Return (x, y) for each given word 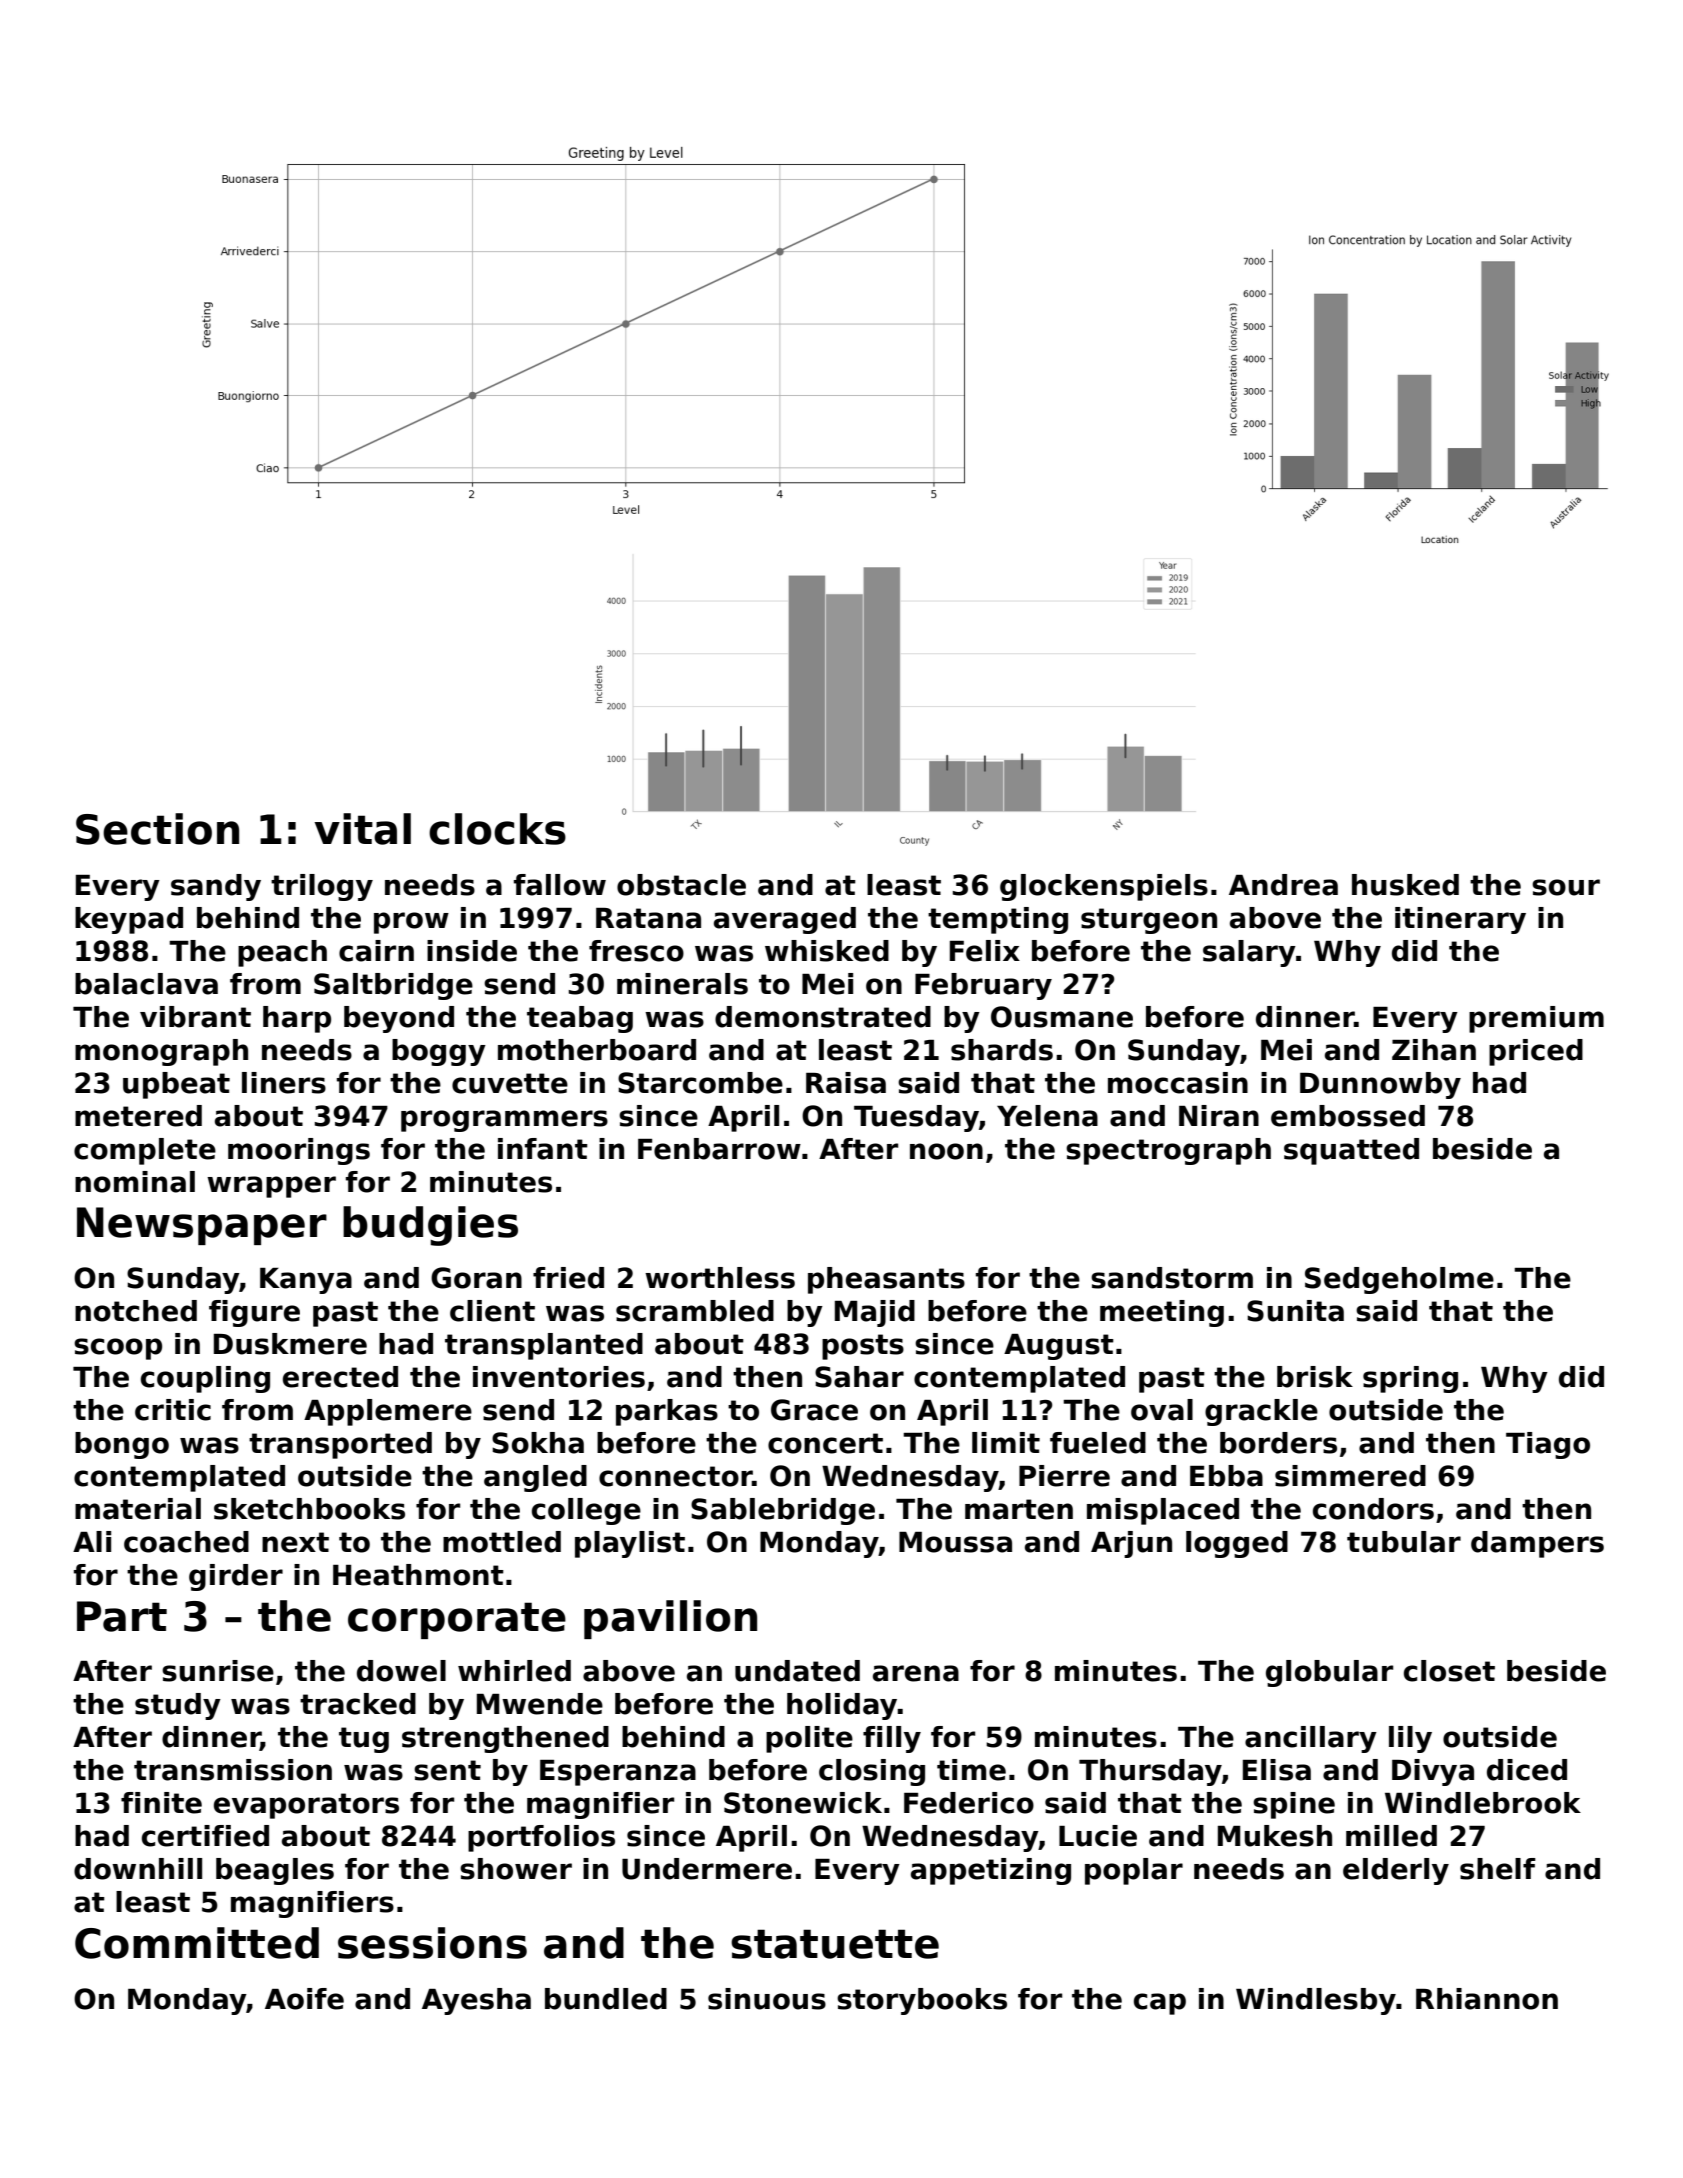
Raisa (846, 1083)
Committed (197, 1943)
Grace (814, 1410)
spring (1410, 1379)
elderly (1396, 1871)
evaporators (306, 1806)
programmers (504, 1121)
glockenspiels (1104, 887)
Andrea (1283, 885)
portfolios (541, 1838)
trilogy (322, 887)
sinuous (767, 1999)
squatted (1351, 1151)
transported (340, 1445)
